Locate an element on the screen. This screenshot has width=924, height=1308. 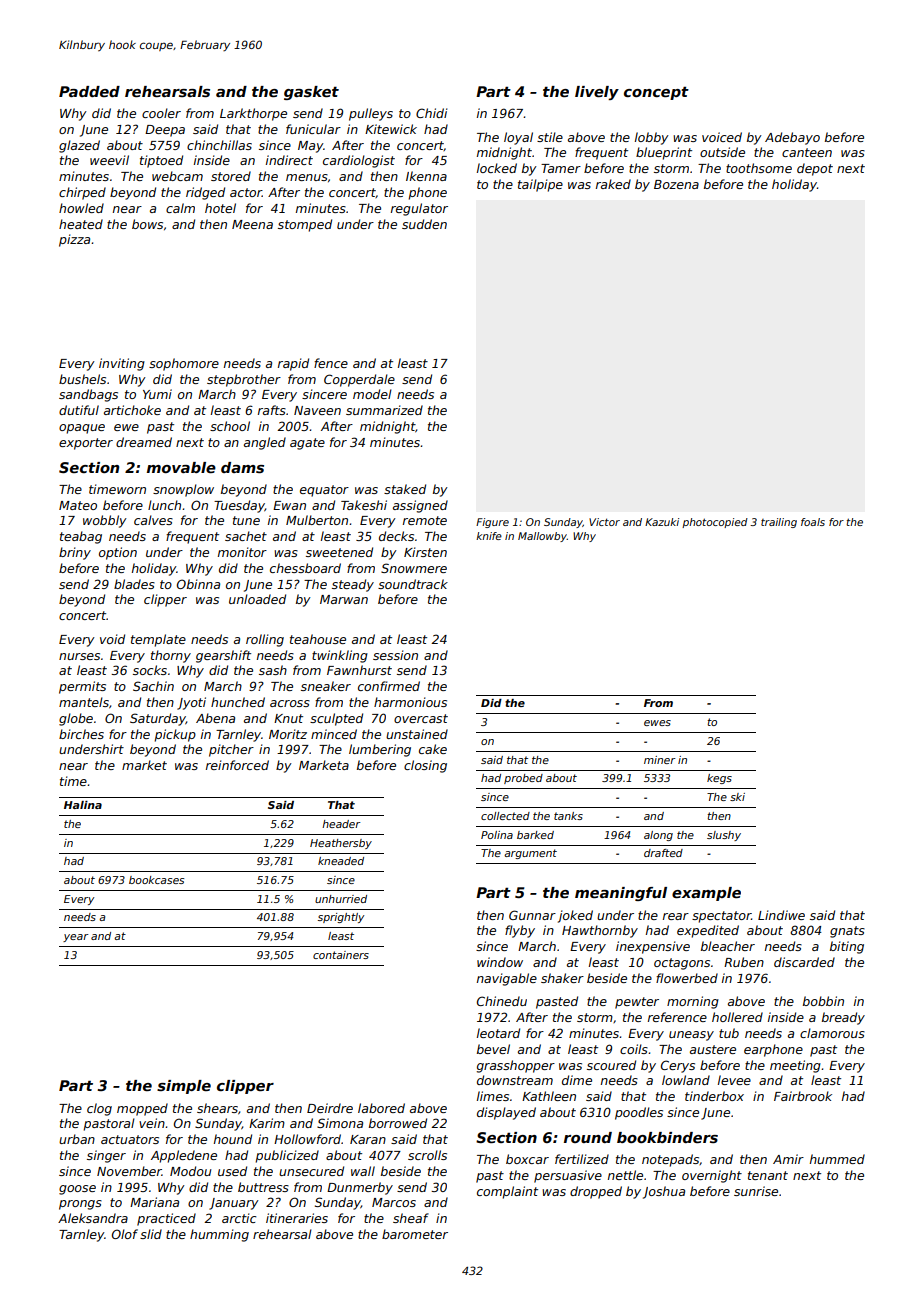
grasshopper is located at coordinates (516, 1066).
